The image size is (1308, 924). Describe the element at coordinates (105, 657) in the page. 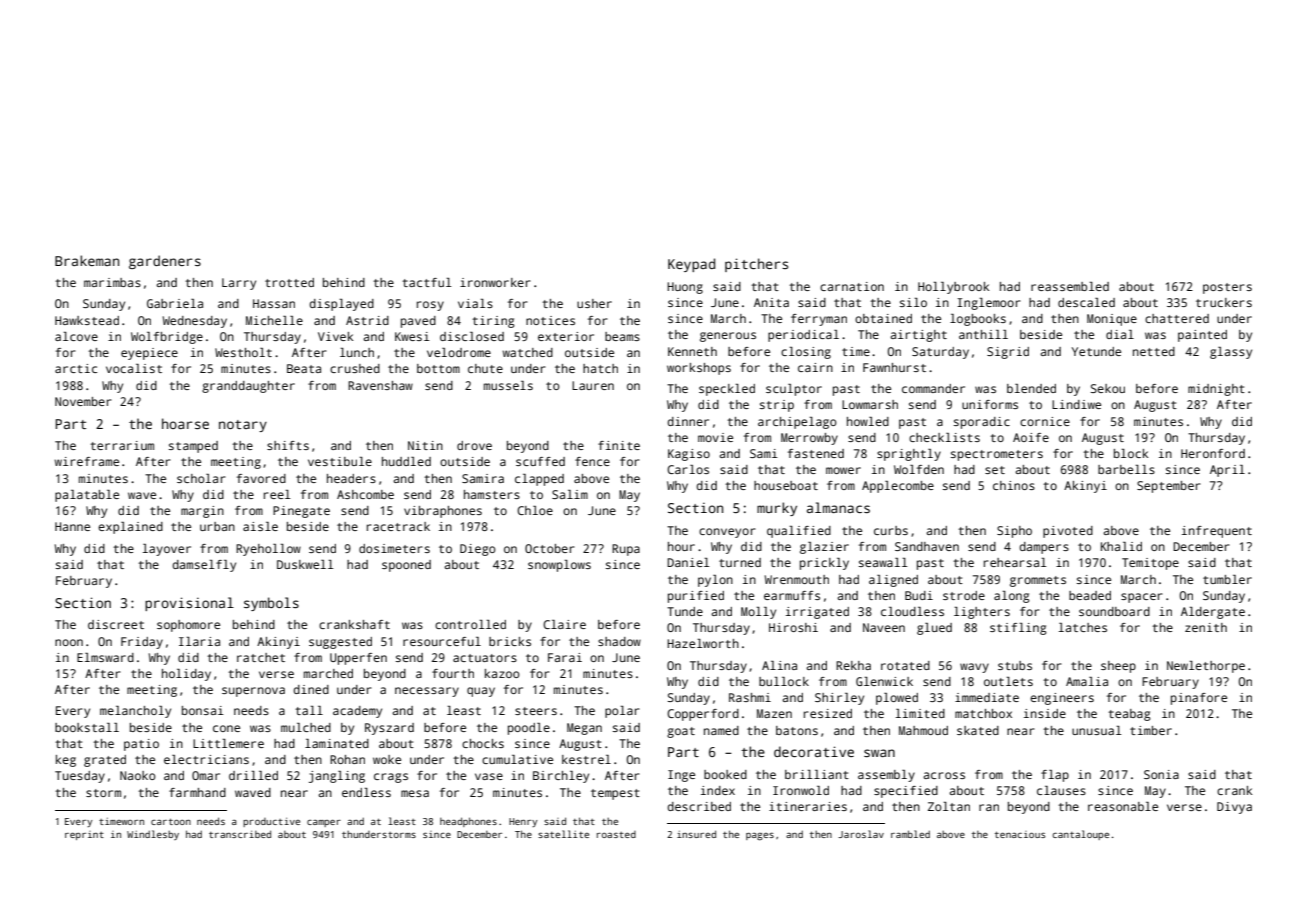

I see `Elmsward` at that location.
